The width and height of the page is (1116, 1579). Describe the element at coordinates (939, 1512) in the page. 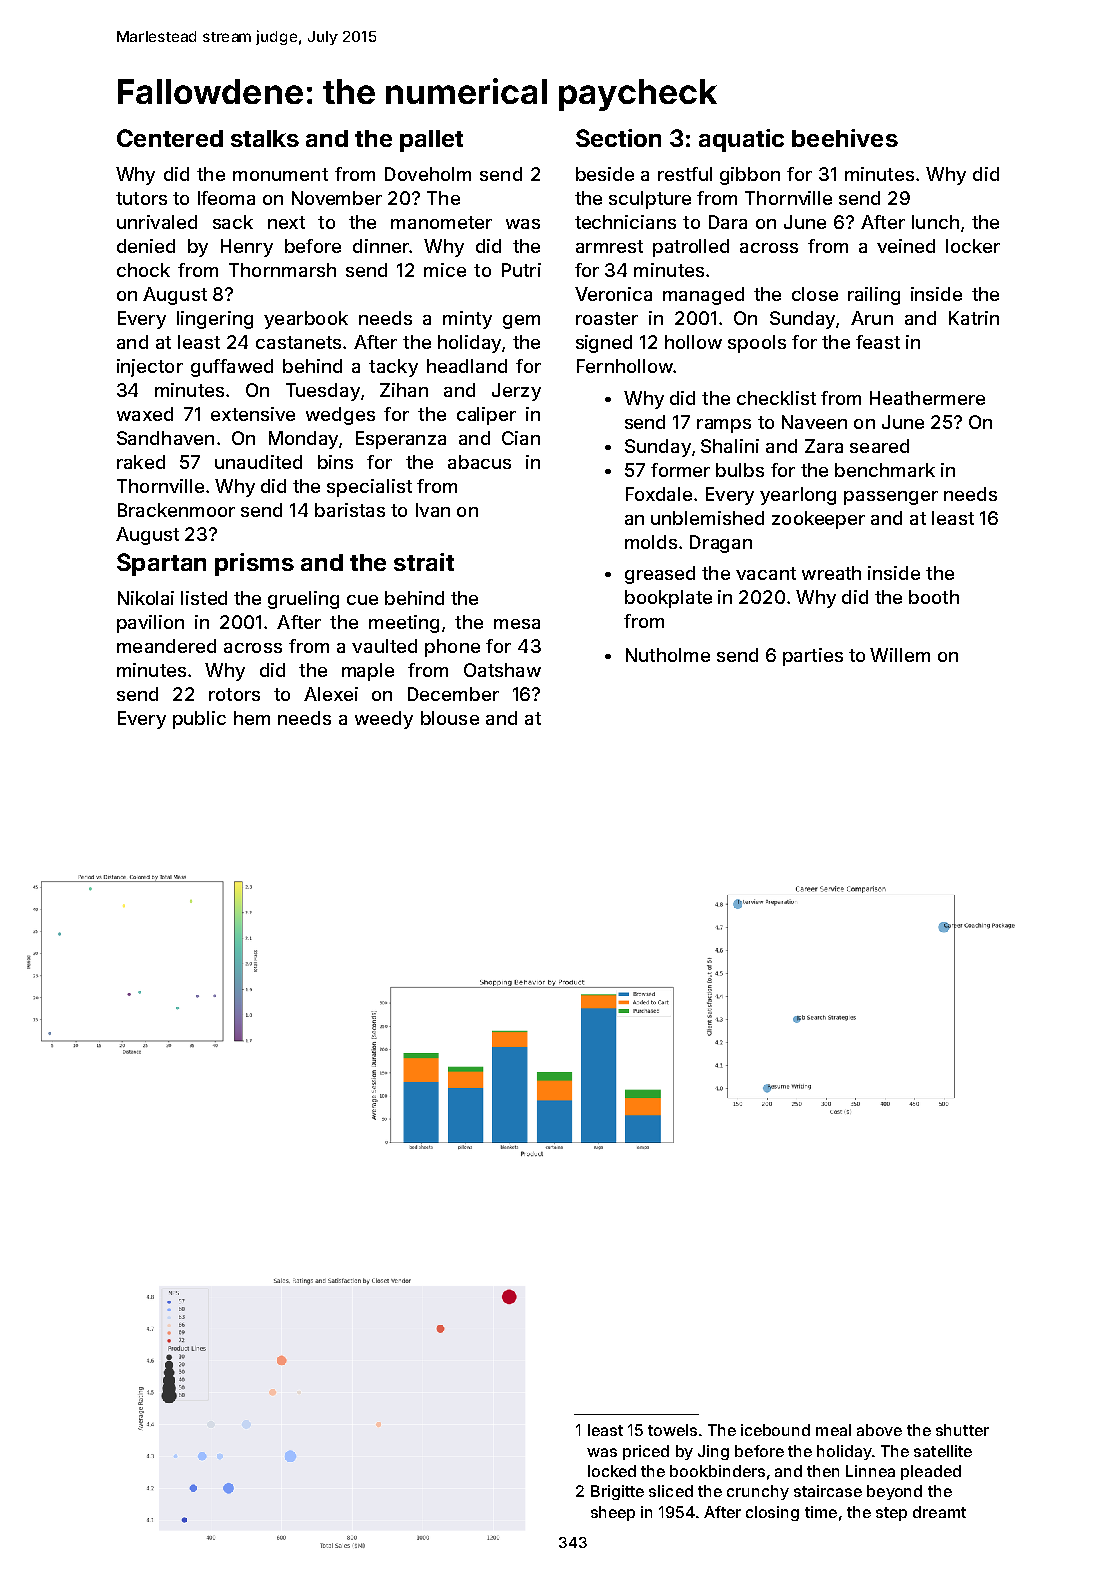

I see `dreamt` at that location.
